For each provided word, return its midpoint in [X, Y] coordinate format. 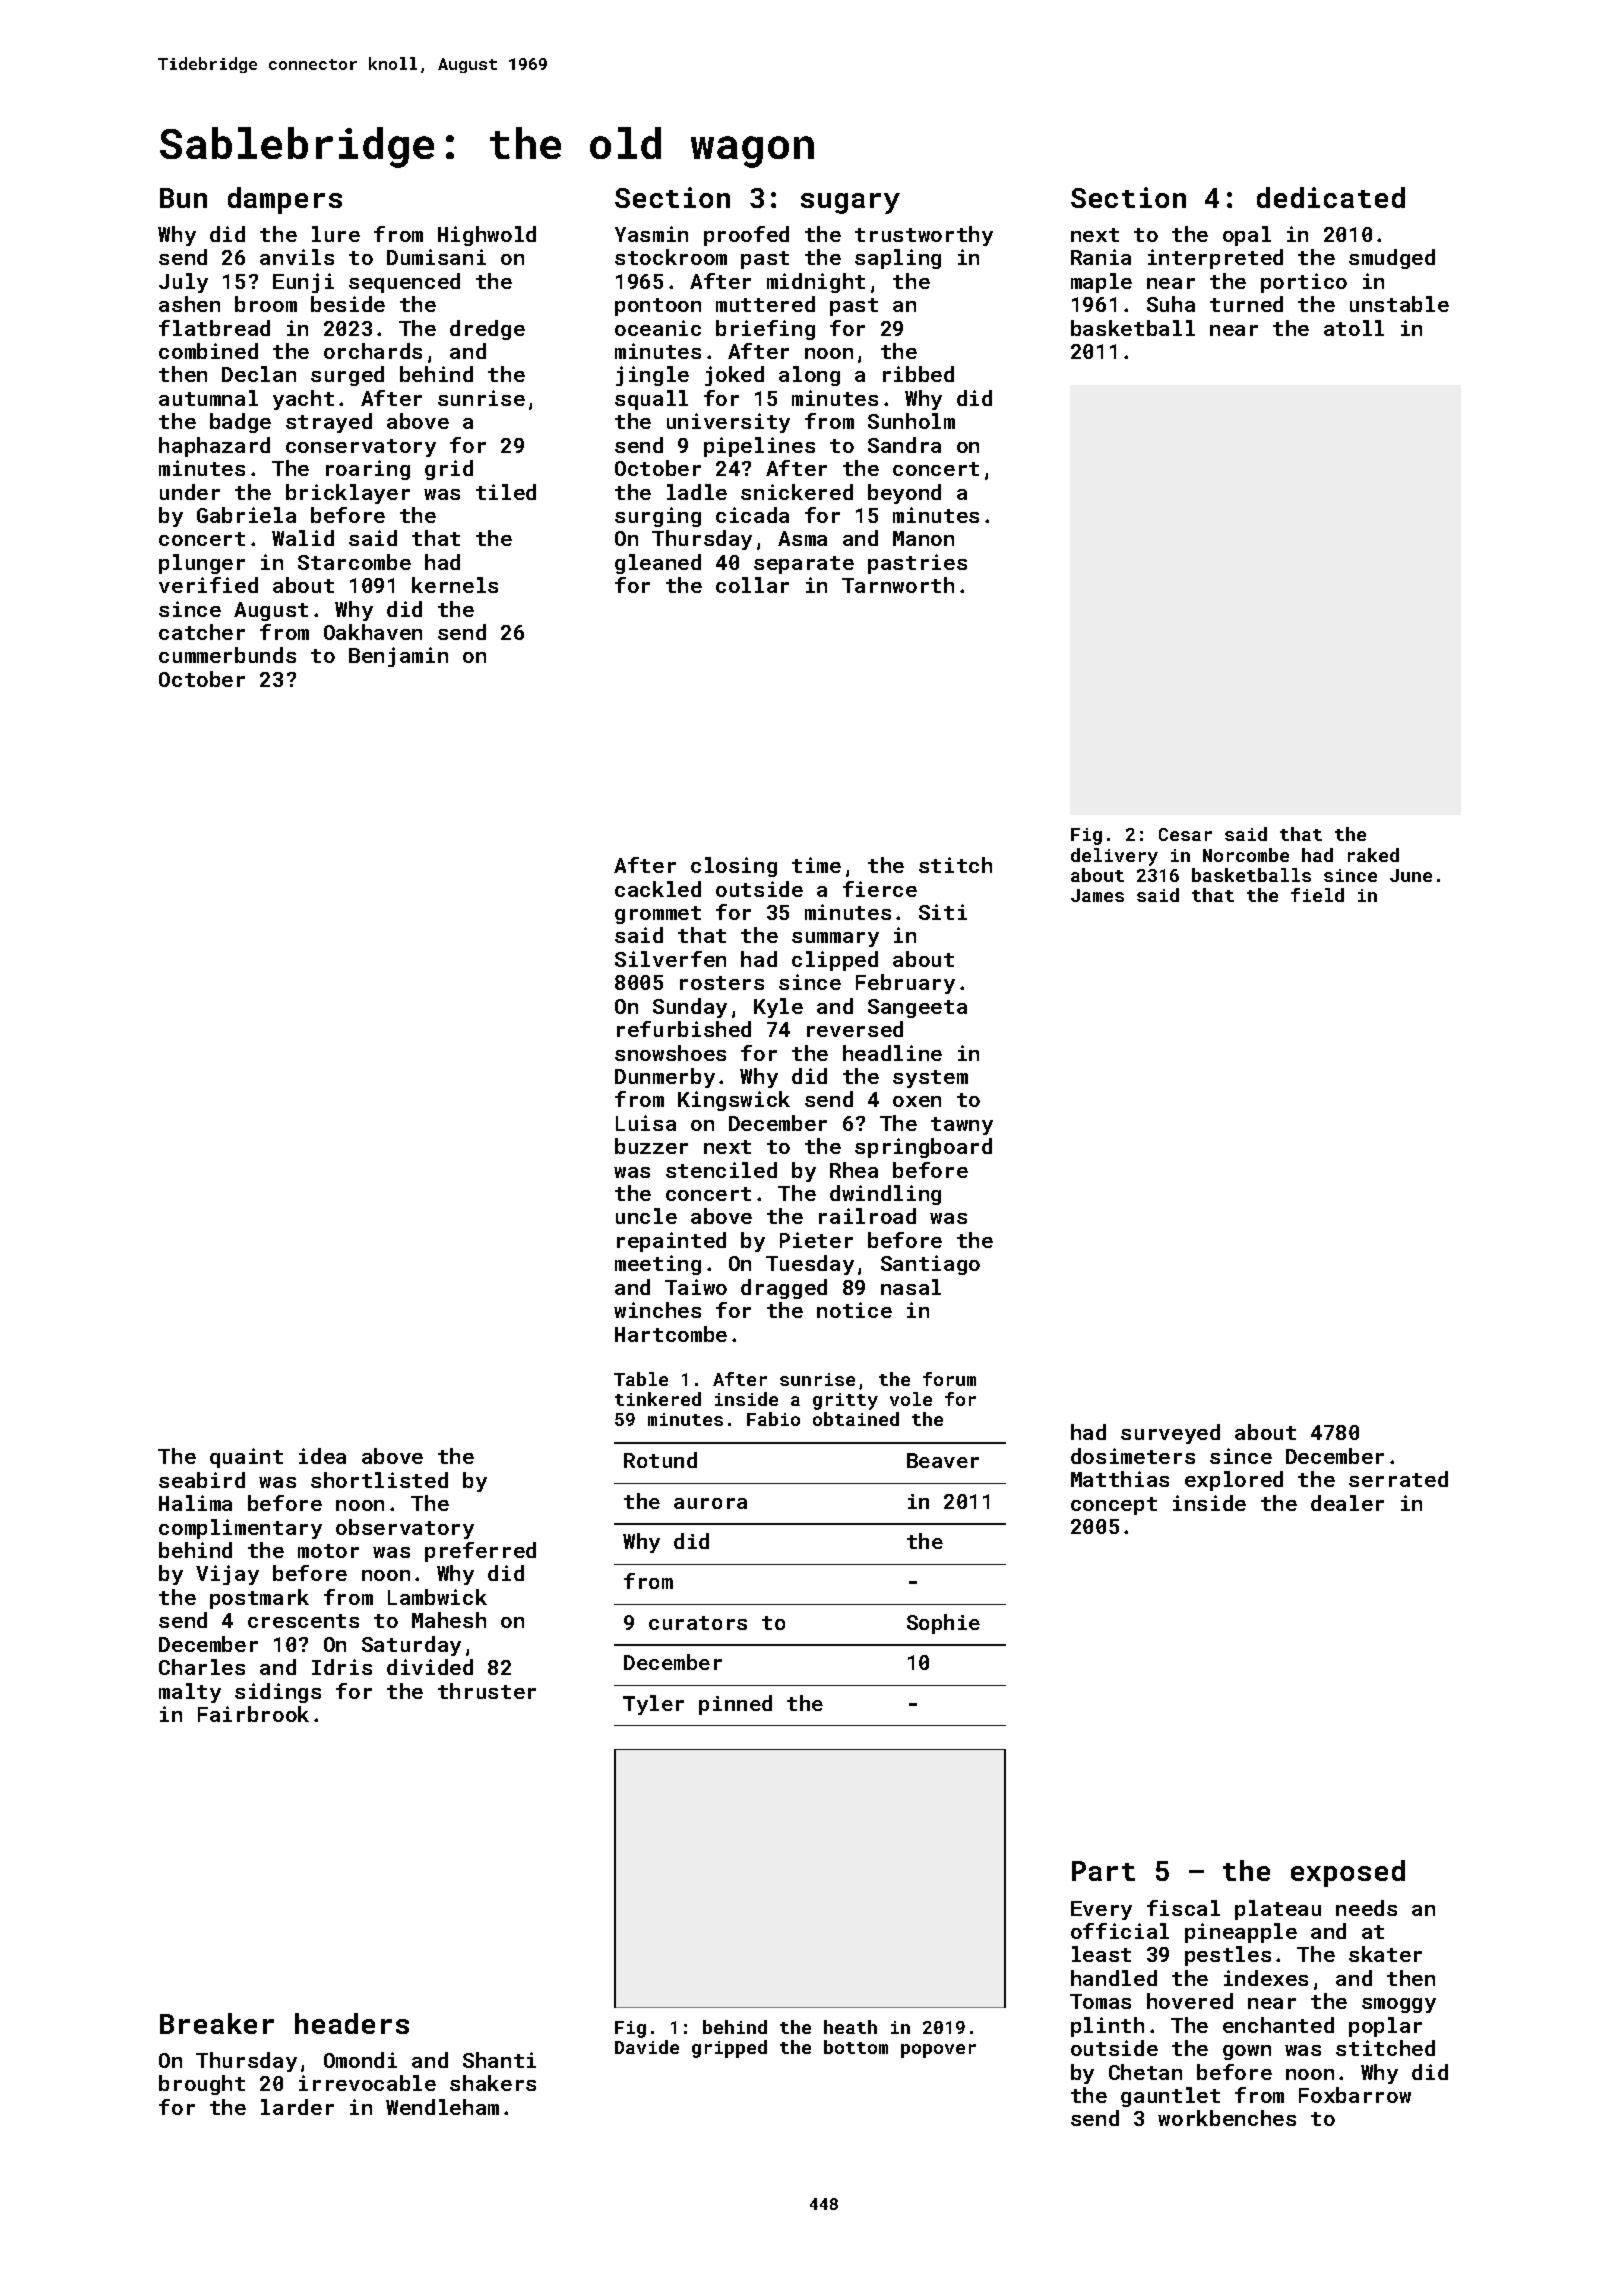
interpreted [1215, 259]
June [1411, 875]
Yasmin [651, 234]
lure [336, 234]
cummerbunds [227, 655]
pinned [735, 1705]
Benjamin [398, 657]
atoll [1354, 328]
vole [911, 1399]
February [905, 984]
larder [297, 2107]
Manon [923, 538]
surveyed [1170, 1434]
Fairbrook [253, 1714]
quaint [246, 1458]
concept [1114, 1506]
